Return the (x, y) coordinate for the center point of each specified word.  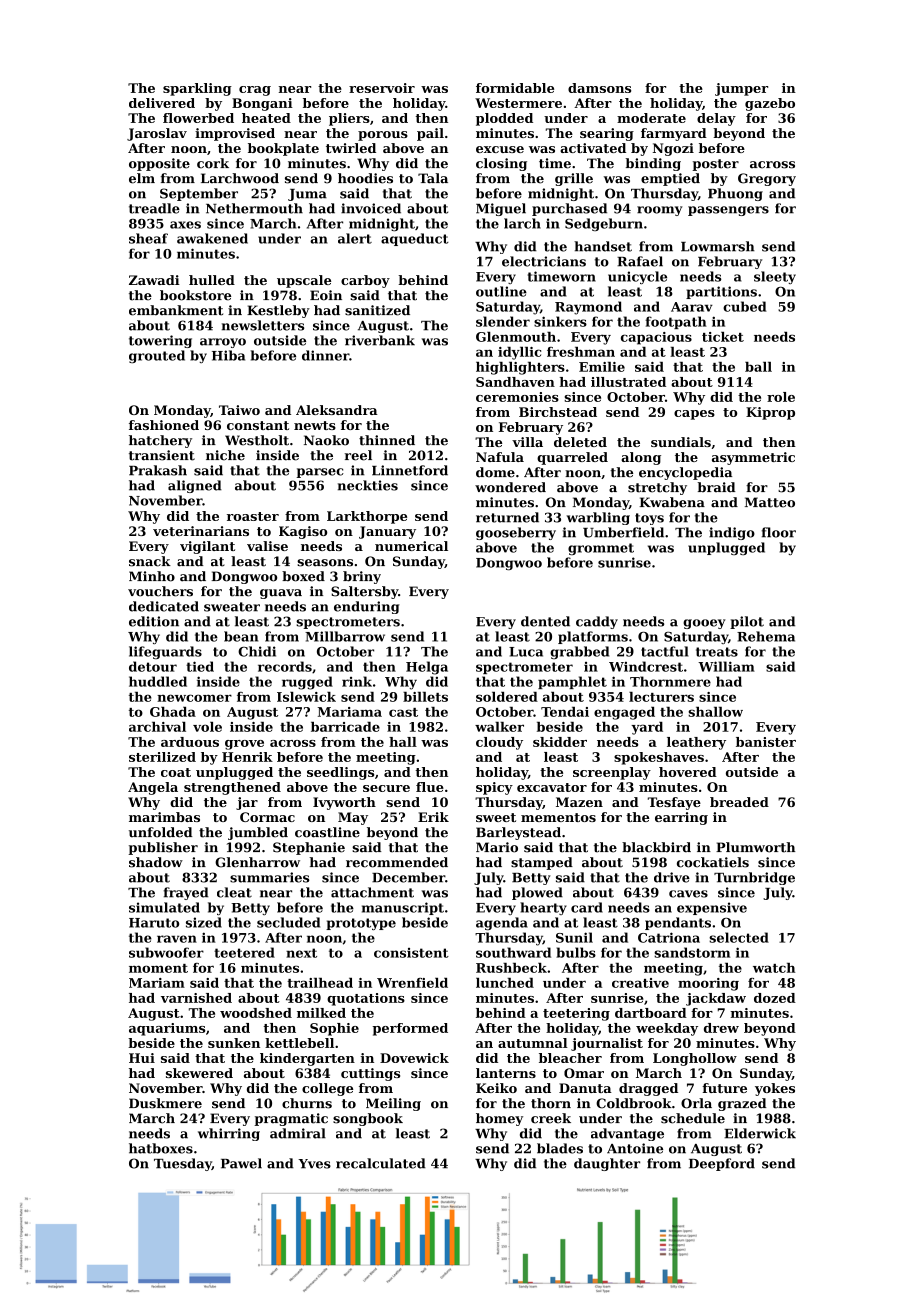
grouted (157, 356)
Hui (142, 1058)
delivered (162, 103)
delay (716, 119)
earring (681, 818)
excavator (552, 787)
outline (501, 291)
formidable (515, 88)
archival (157, 727)
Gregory (767, 179)
